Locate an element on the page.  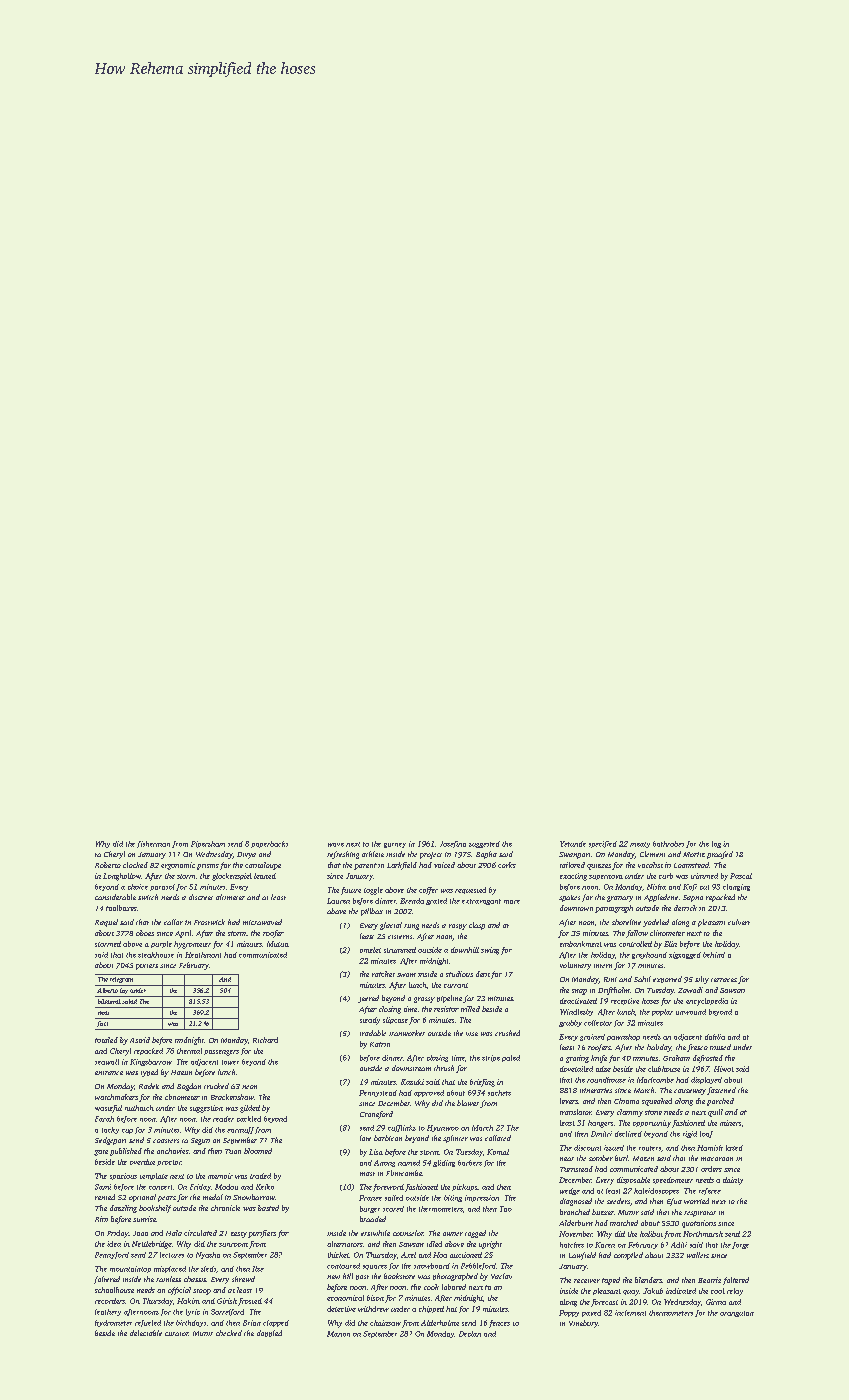
thrush is located at coordinates (444, 1068).
